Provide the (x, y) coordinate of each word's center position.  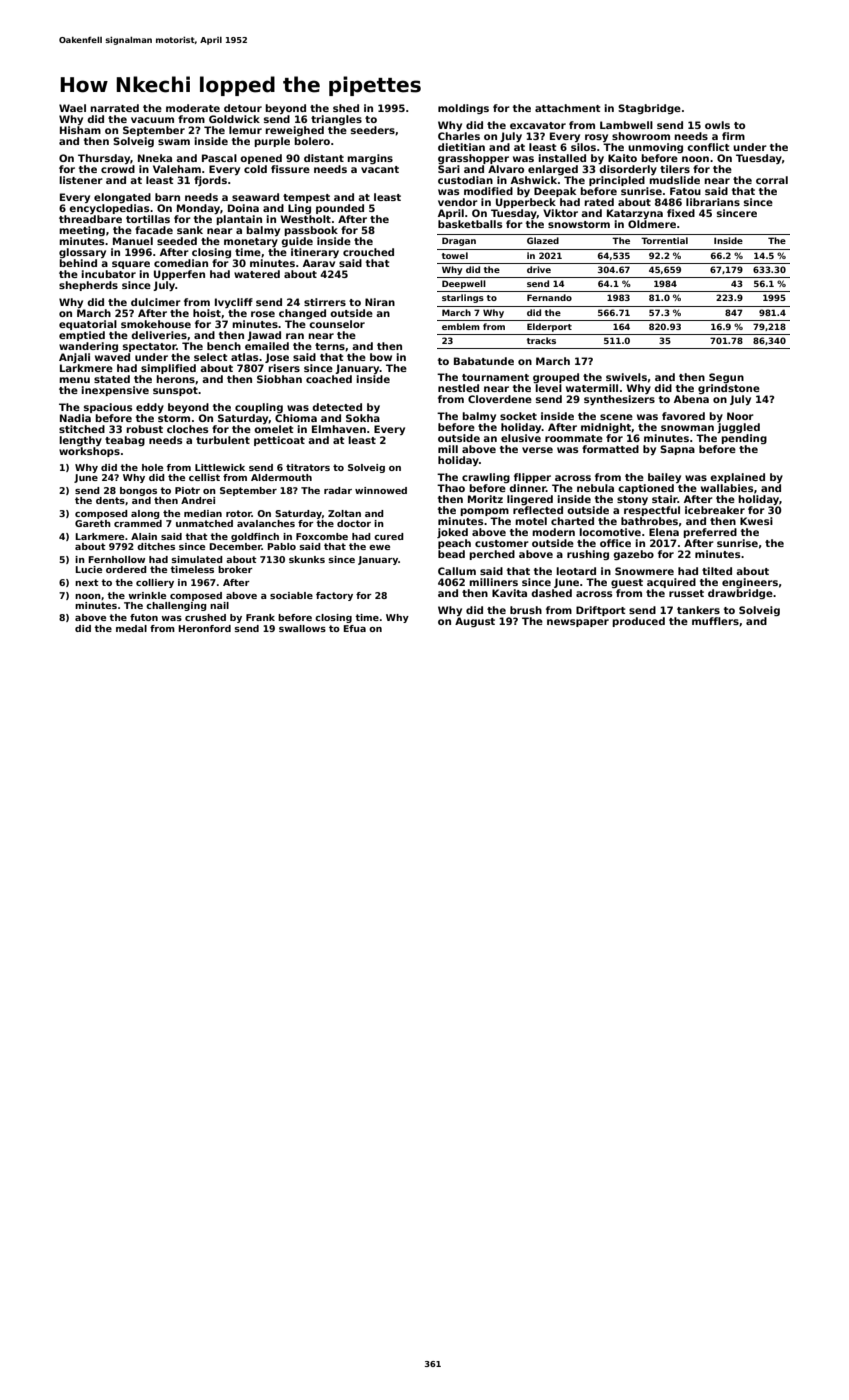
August (475, 622)
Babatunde (484, 361)
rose (263, 314)
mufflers (715, 621)
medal (131, 628)
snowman (687, 428)
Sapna (677, 450)
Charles (459, 136)
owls (717, 125)
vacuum (152, 120)
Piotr (187, 490)
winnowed (381, 490)
